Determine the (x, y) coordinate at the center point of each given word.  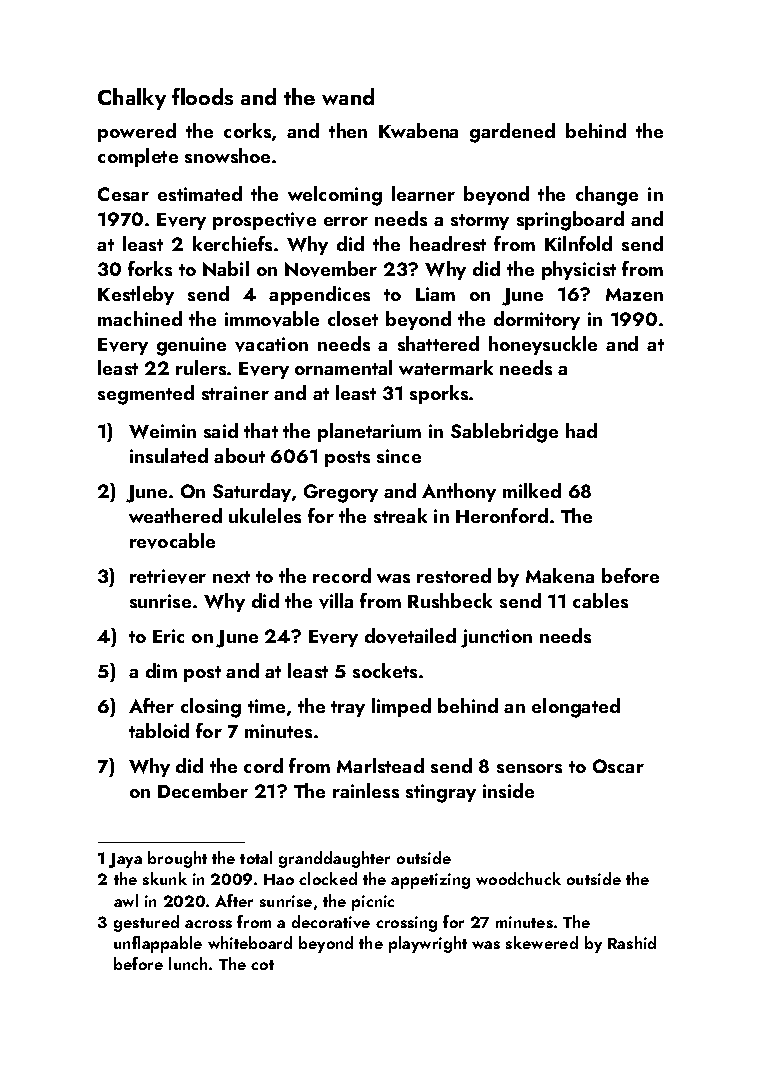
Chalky (132, 99)
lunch (188, 963)
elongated (576, 708)
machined (140, 318)
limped (401, 707)
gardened (512, 133)
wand (348, 96)
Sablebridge (504, 433)
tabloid (159, 730)
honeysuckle (543, 345)
